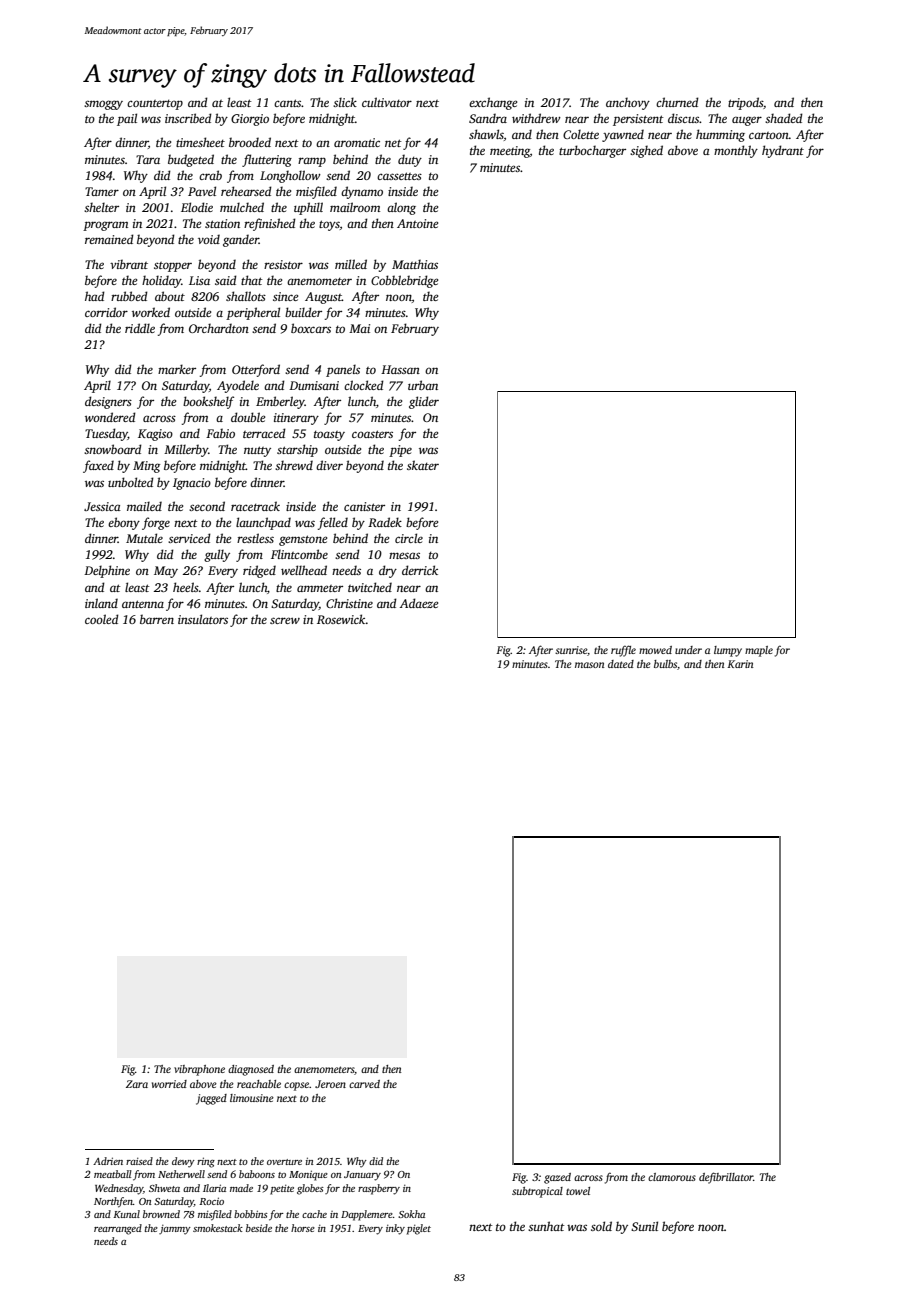 Image resolution: width=908 pixels, height=1316 pixels. I want to click on hydrant, so click(783, 151).
